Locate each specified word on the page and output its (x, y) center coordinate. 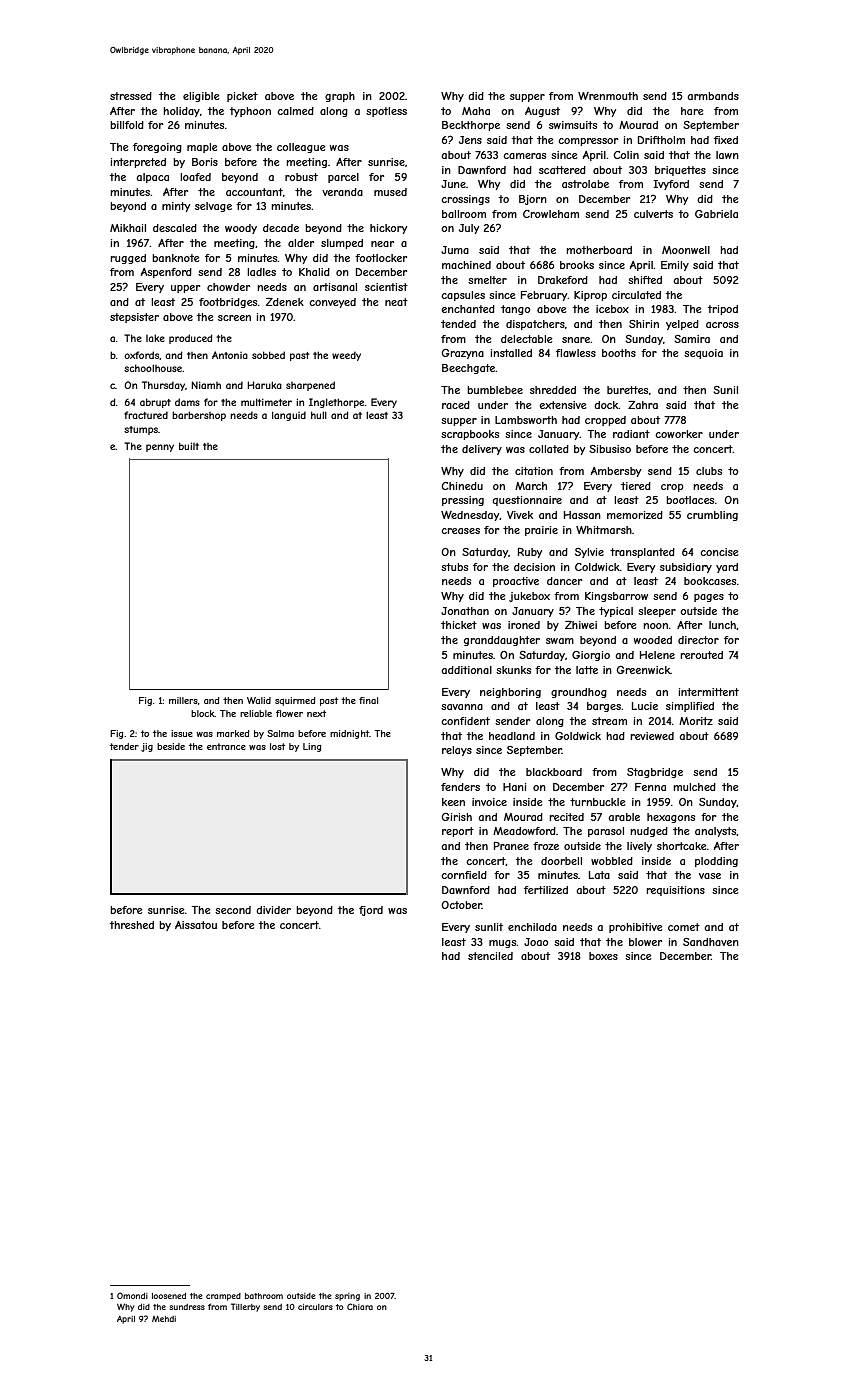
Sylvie (589, 553)
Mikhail (128, 228)
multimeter (266, 402)
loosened (169, 1296)
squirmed (295, 701)
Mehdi (164, 1319)
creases (460, 531)
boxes (603, 956)
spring (347, 1297)
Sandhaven (711, 942)
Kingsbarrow (616, 597)
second (233, 910)
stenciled (490, 956)
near (382, 244)
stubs (454, 567)
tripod (723, 310)
